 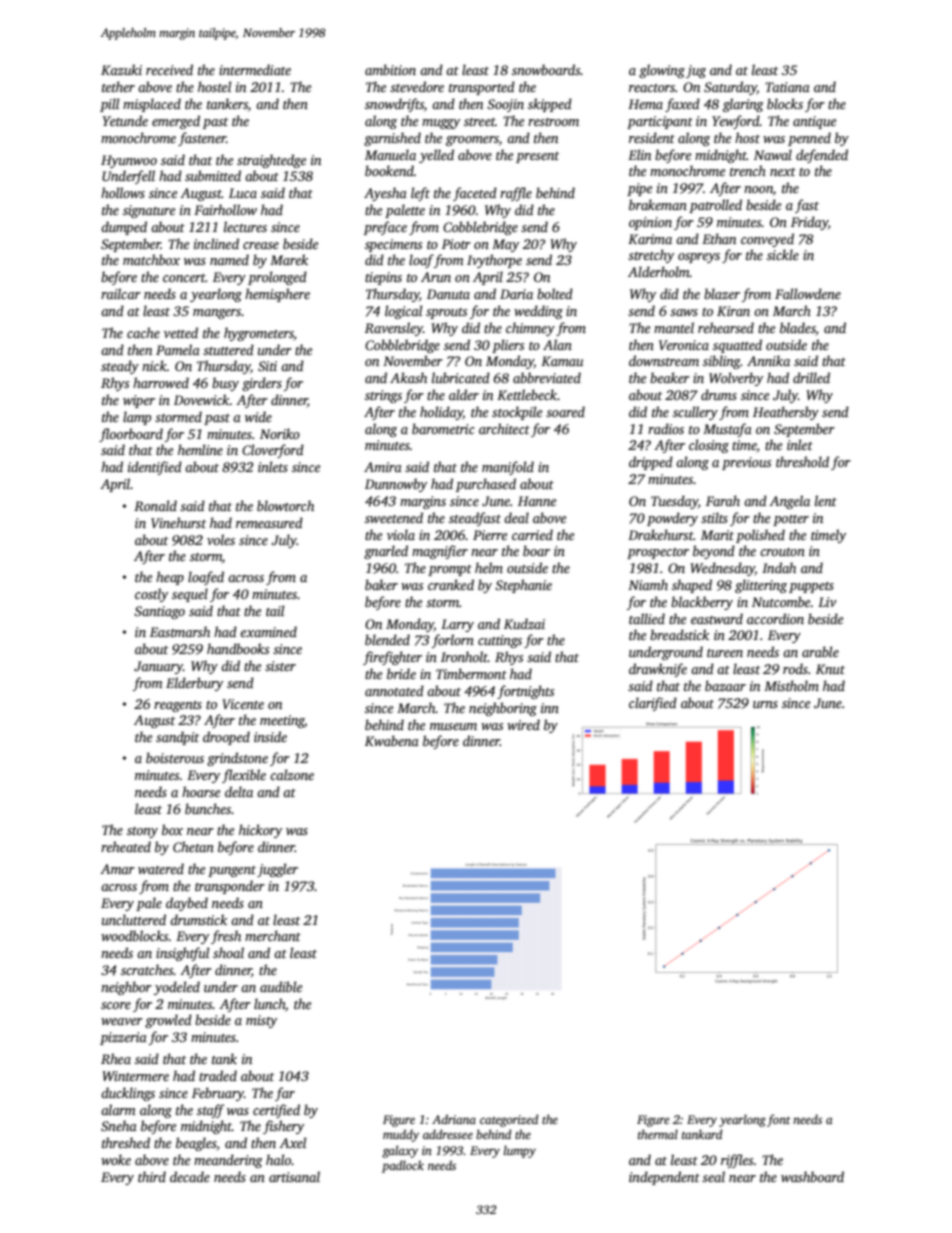 I want to click on artisanal, so click(x=294, y=1176).
